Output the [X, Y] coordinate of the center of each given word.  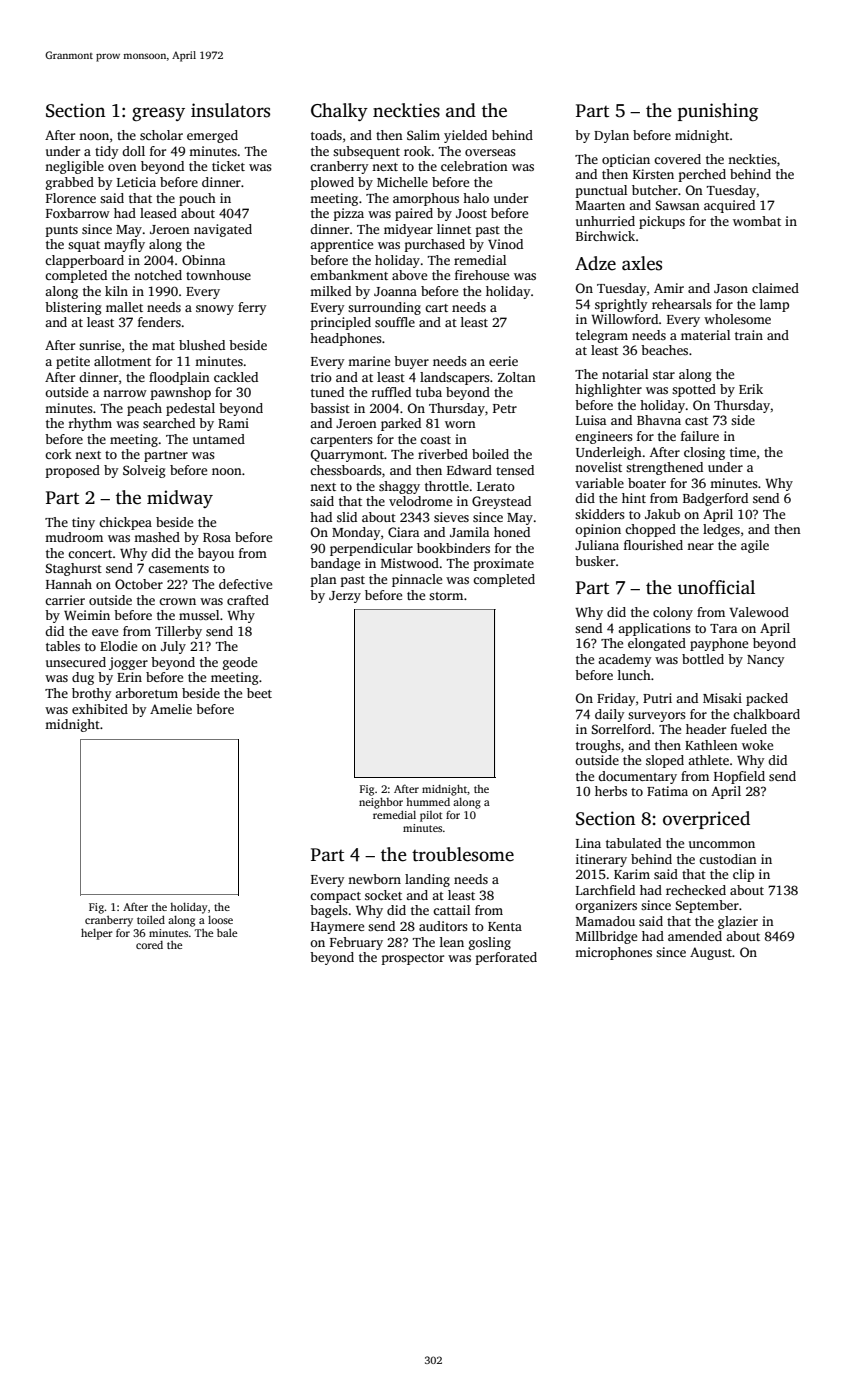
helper [97, 934]
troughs [598, 746]
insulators [230, 110]
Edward [469, 470]
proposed [73, 471]
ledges [721, 530]
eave [105, 632]
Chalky [339, 112]
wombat [757, 221]
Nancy [765, 661]
